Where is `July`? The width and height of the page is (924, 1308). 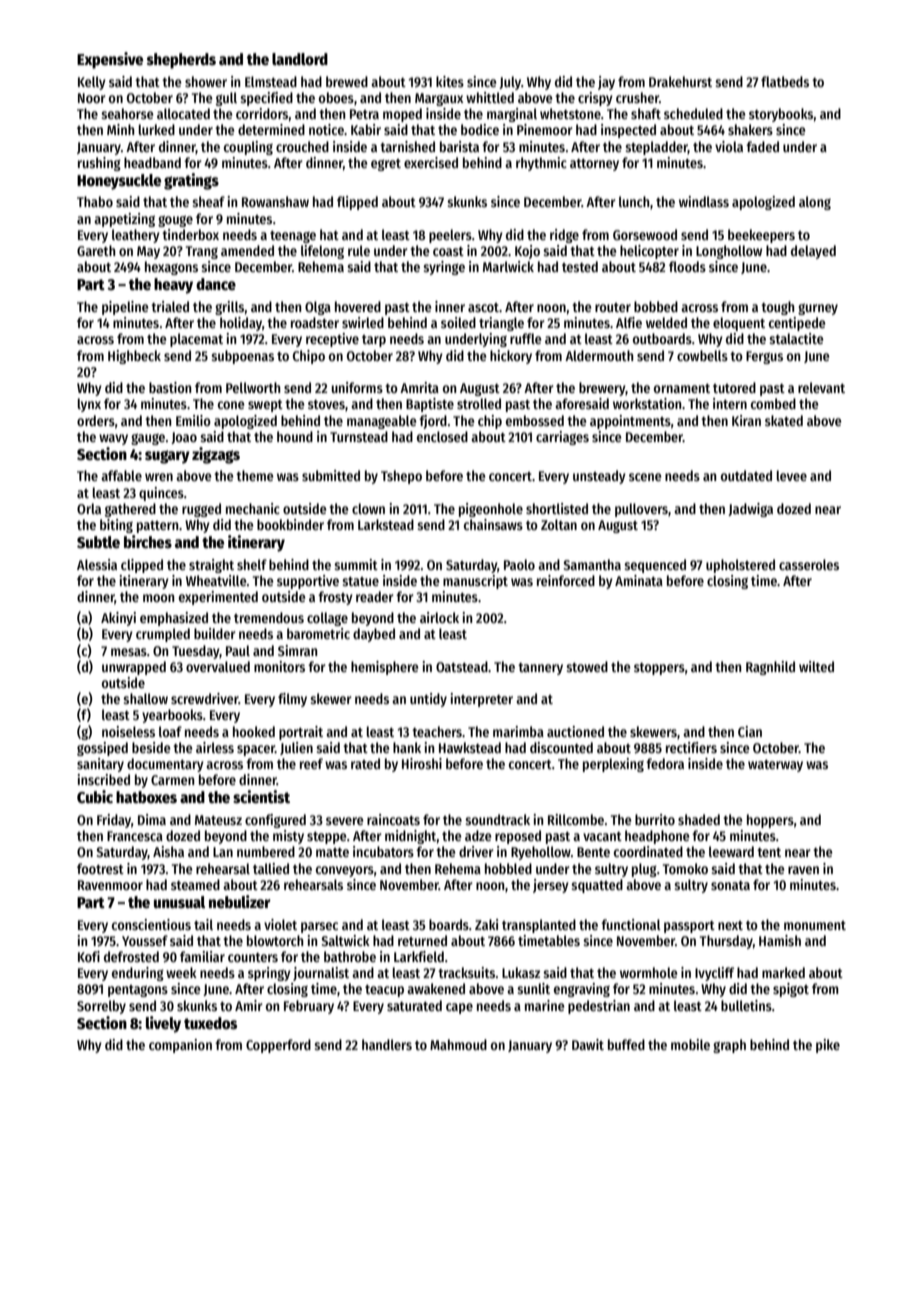
July is located at coordinates (510, 83).
